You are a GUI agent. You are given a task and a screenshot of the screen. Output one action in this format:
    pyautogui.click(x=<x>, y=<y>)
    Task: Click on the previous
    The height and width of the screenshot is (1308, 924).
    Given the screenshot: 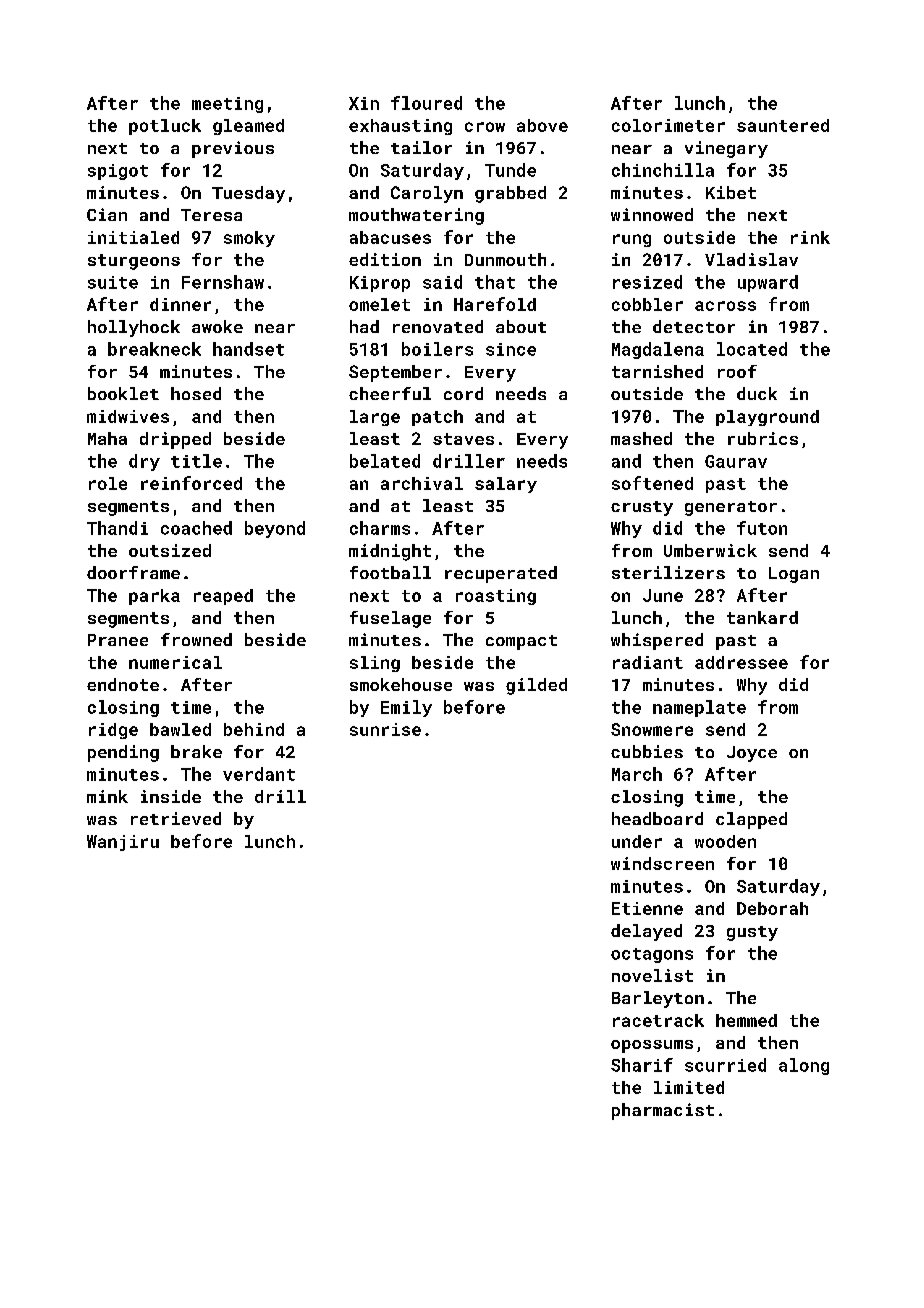 What is the action you would take?
    pyautogui.click(x=233, y=149)
